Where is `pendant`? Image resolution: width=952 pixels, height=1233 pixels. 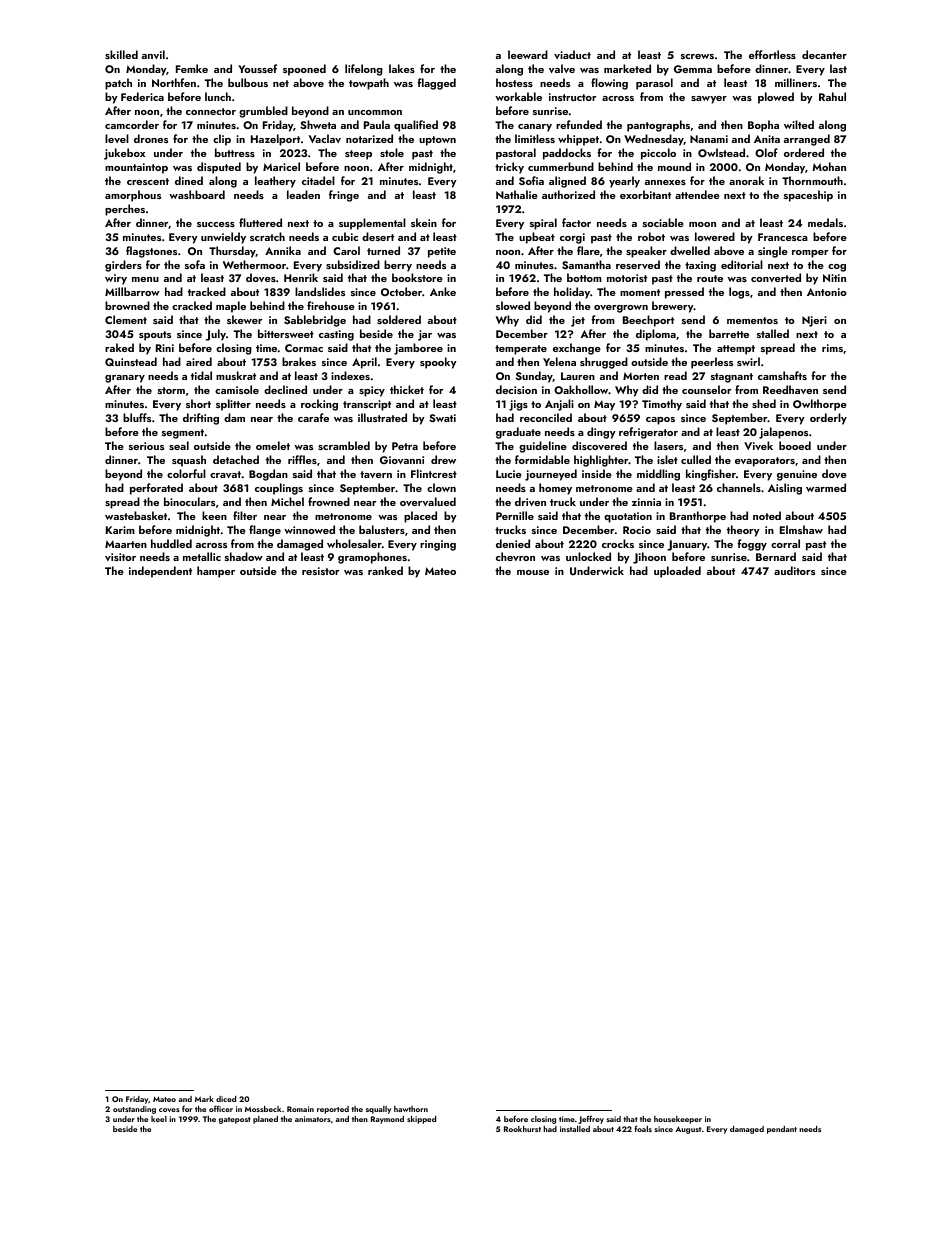
pendant is located at coordinates (782, 1130).
